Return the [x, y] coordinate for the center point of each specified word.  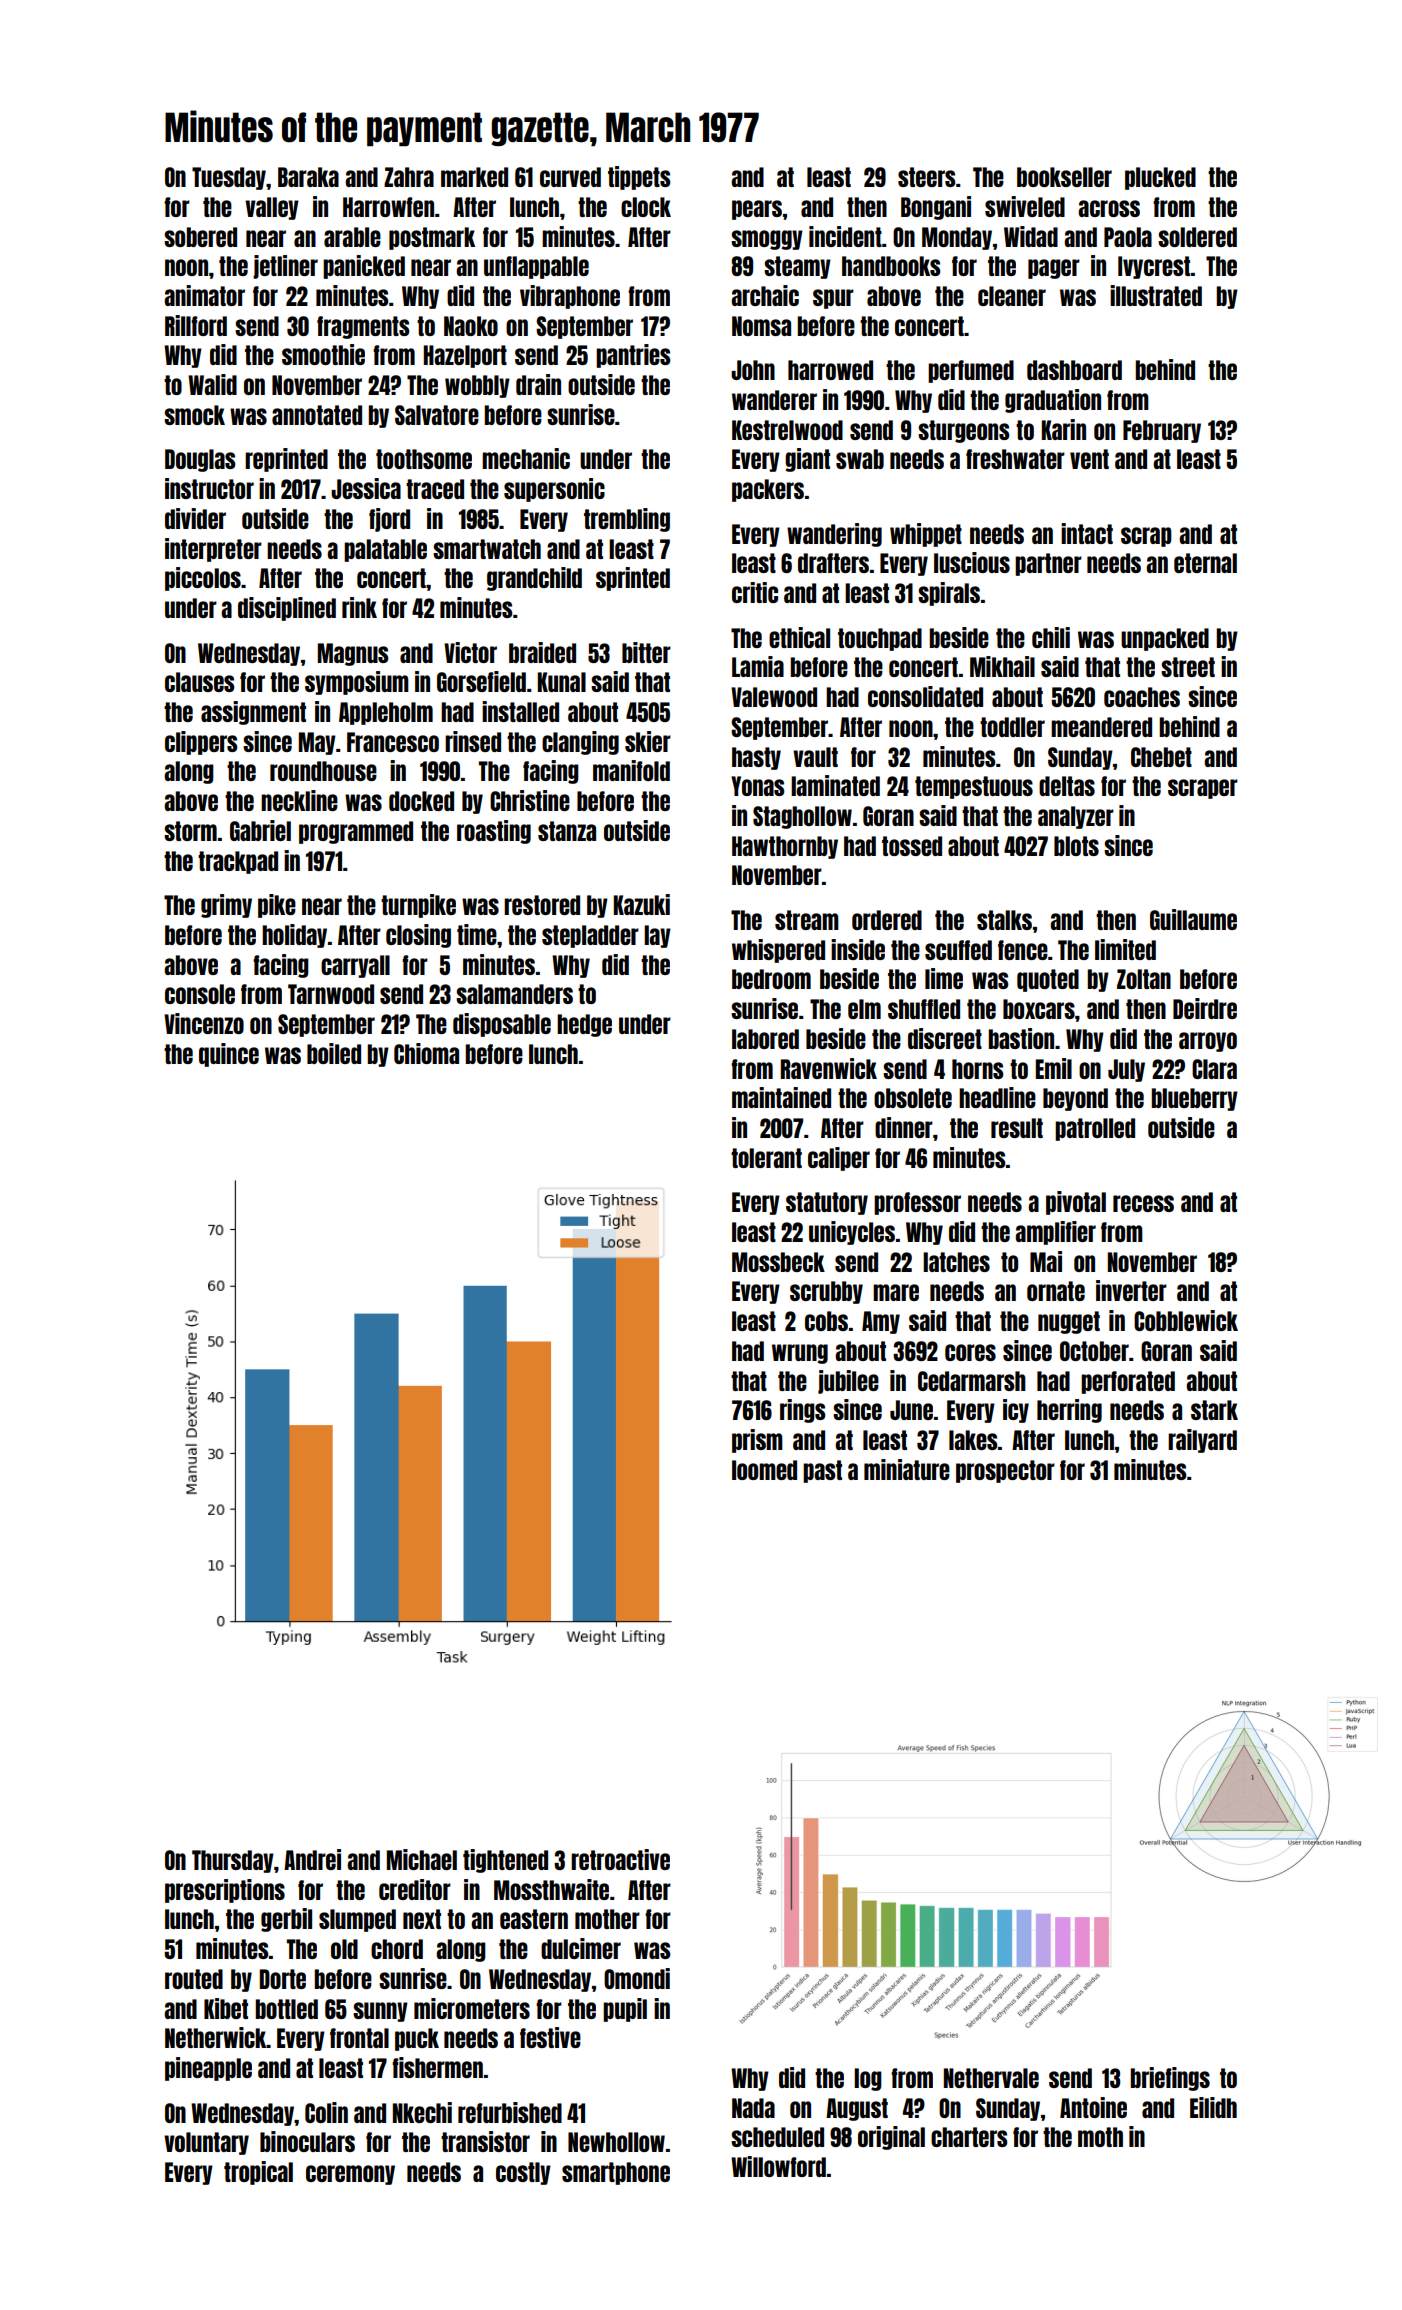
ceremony [350, 2175]
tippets [639, 178]
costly [523, 2173]
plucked [1160, 178]
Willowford [778, 2166]
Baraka [308, 177]
